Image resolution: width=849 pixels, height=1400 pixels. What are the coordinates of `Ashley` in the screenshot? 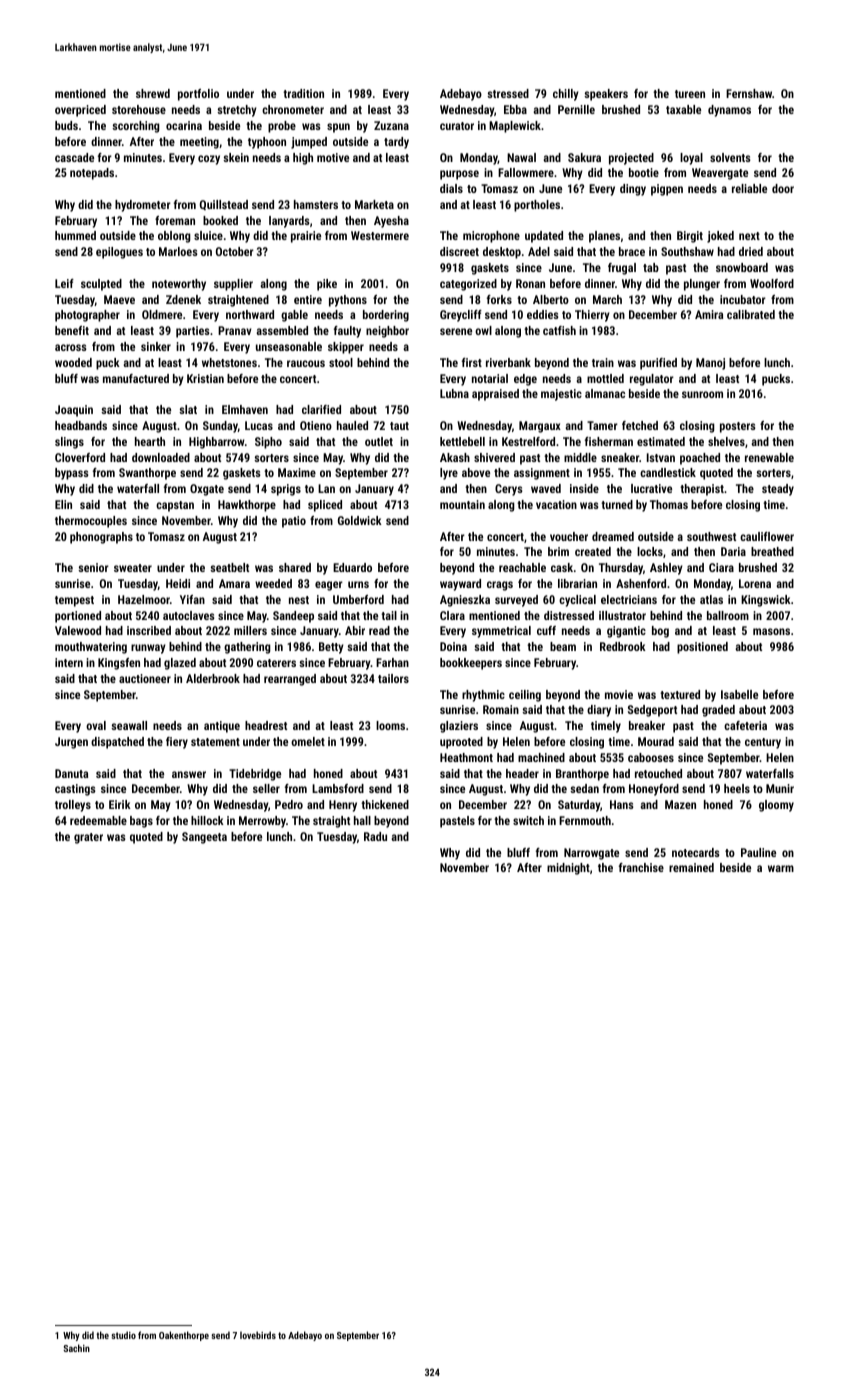 It's located at (666, 569).
